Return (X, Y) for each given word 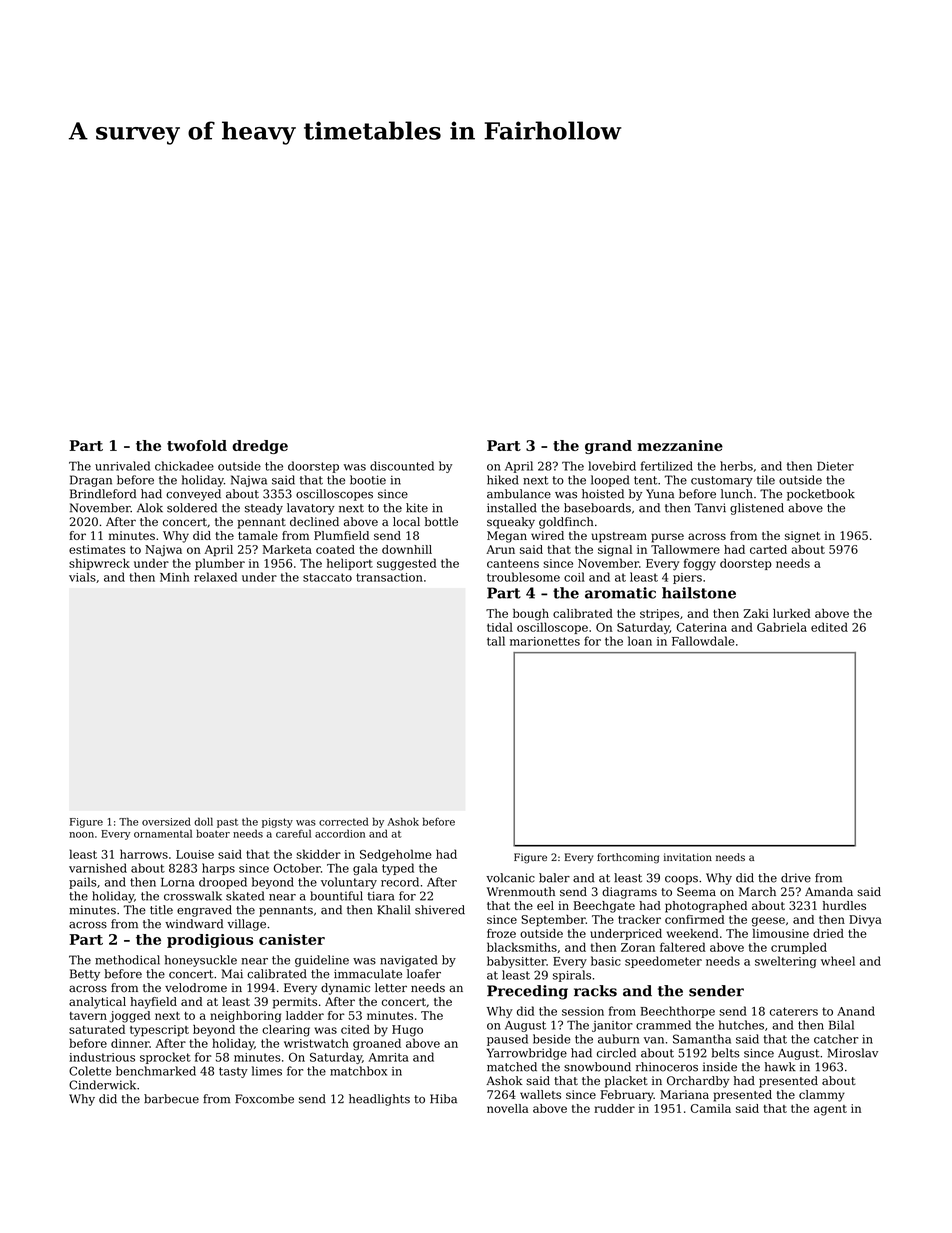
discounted (402, 466)
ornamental (163, 833)
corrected (344, 821)
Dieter (835, 466)
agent (830, 1110)
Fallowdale (703, 641)
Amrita (388, 1057)
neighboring (245, 1017)
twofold (197, 445)
